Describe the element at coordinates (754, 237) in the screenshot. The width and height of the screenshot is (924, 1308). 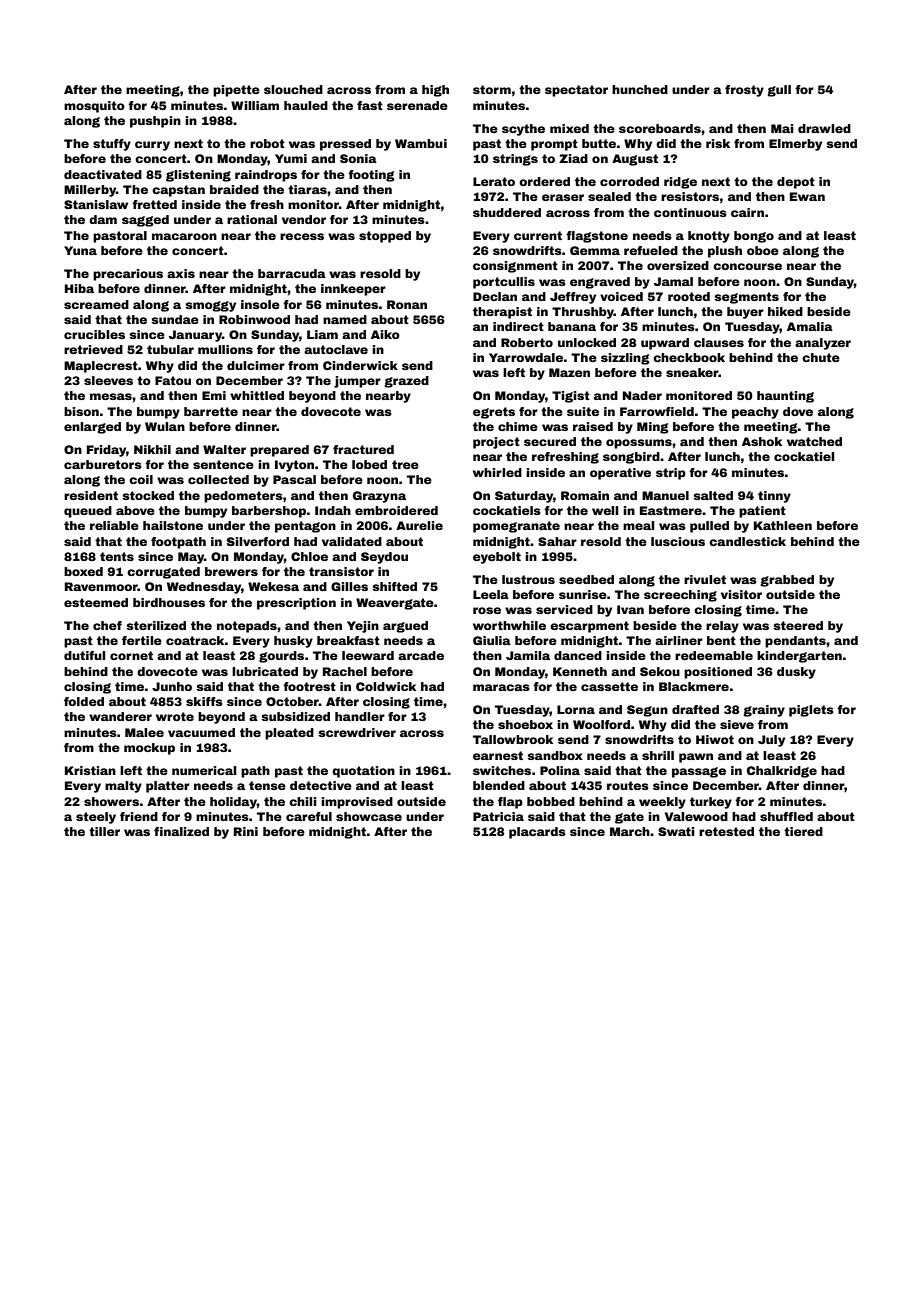
I see `bongo` at that location.
